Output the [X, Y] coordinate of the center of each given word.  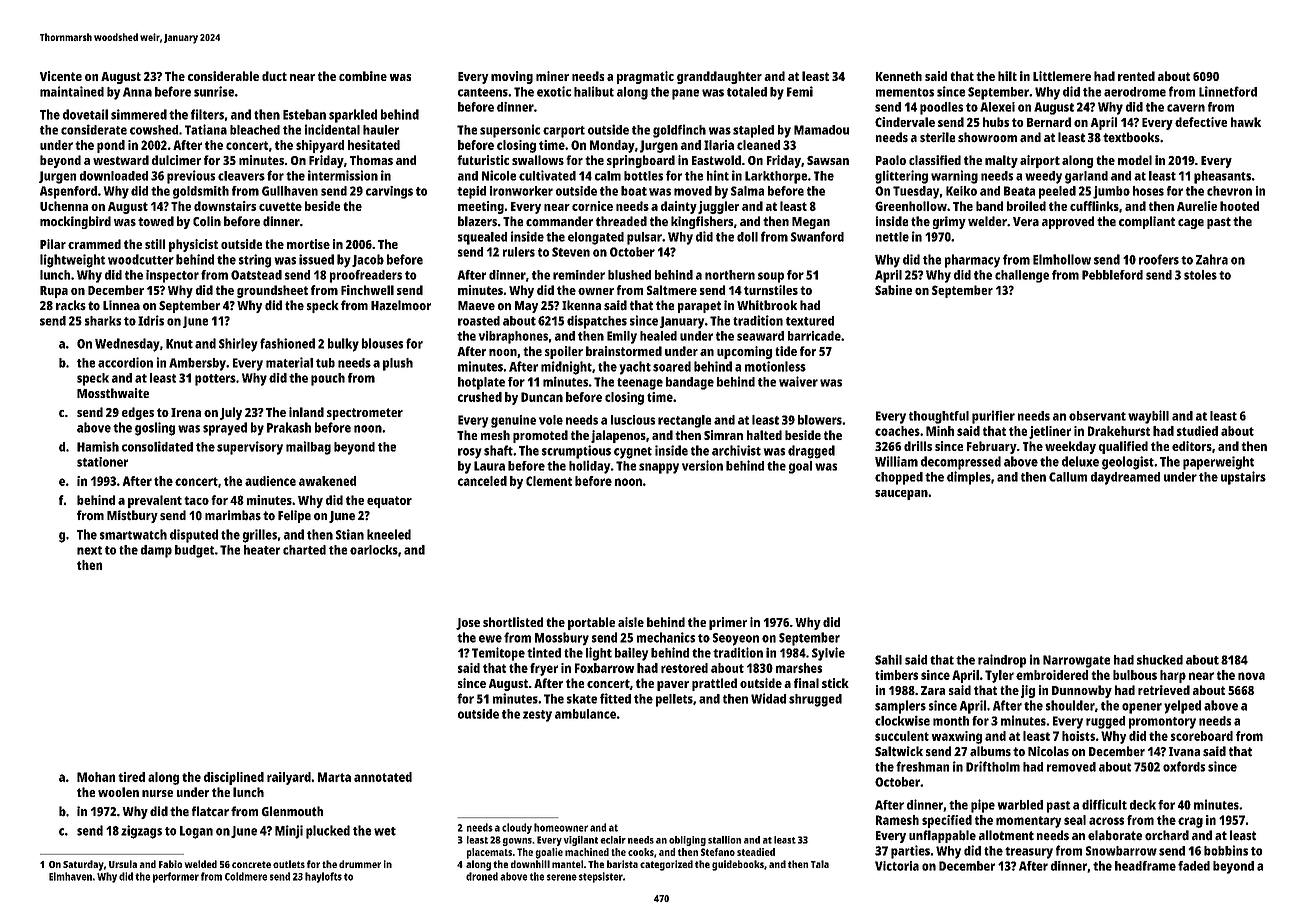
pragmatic [645, 77]
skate [582, 699]
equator [389, 502]
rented [1136, 76]
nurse [157, 793]
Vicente [61, 76]
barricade [814, 336]
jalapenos [618, 436]
